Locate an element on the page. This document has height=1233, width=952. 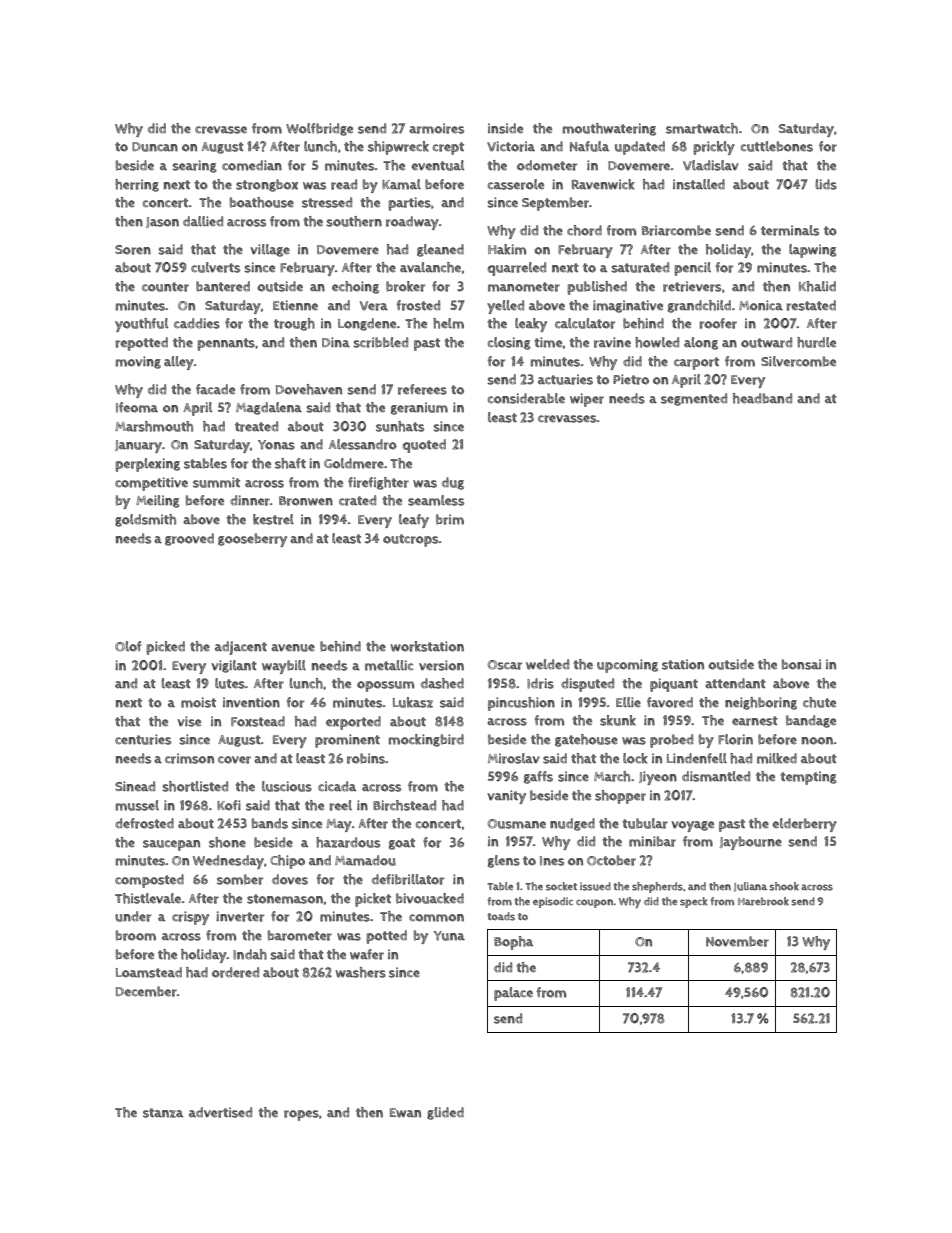
gatehouse is located at coordinates (586, 740).
